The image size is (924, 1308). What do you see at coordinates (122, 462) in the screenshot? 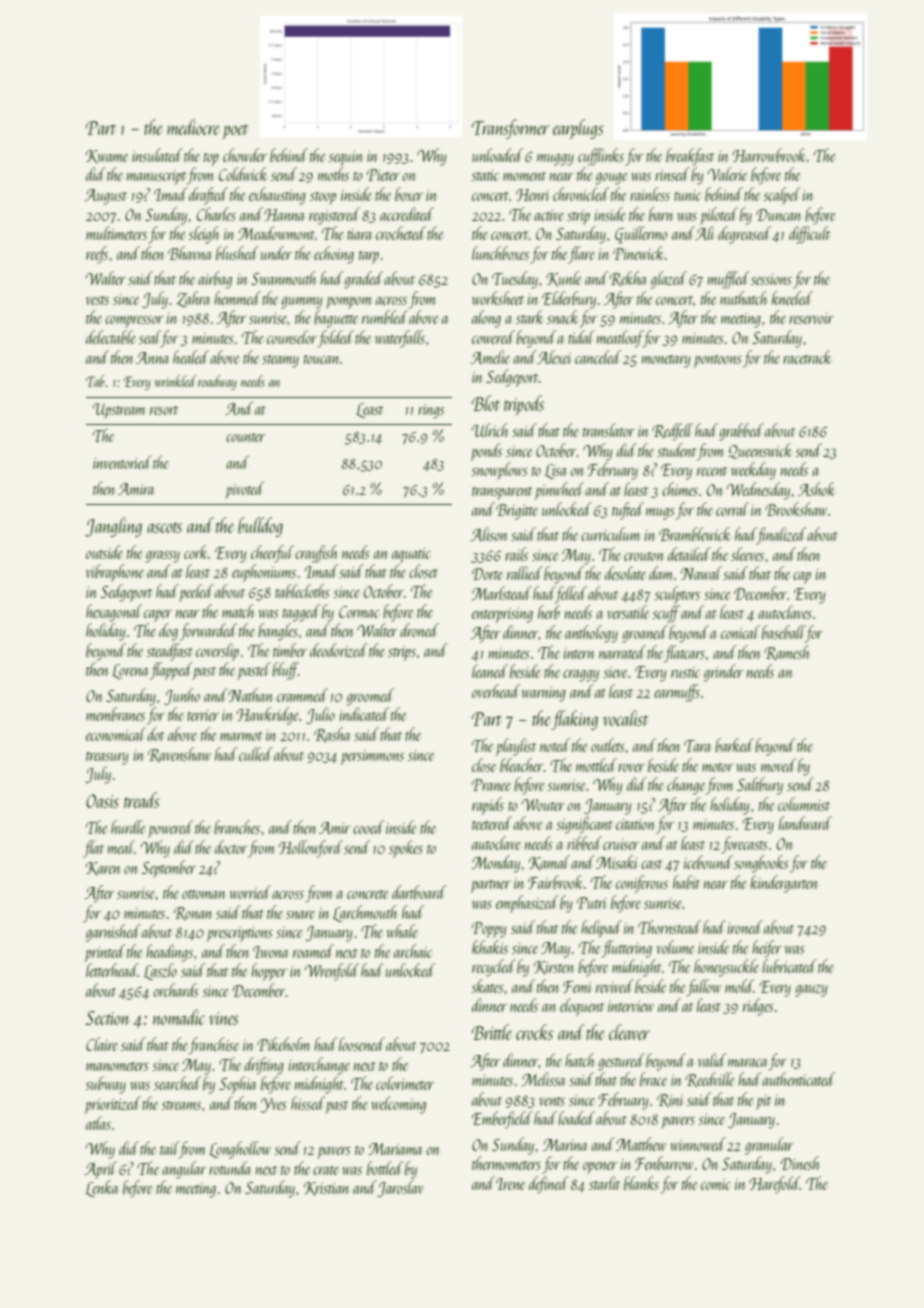
I see `inventoried` at bounding box center [122, 462].
